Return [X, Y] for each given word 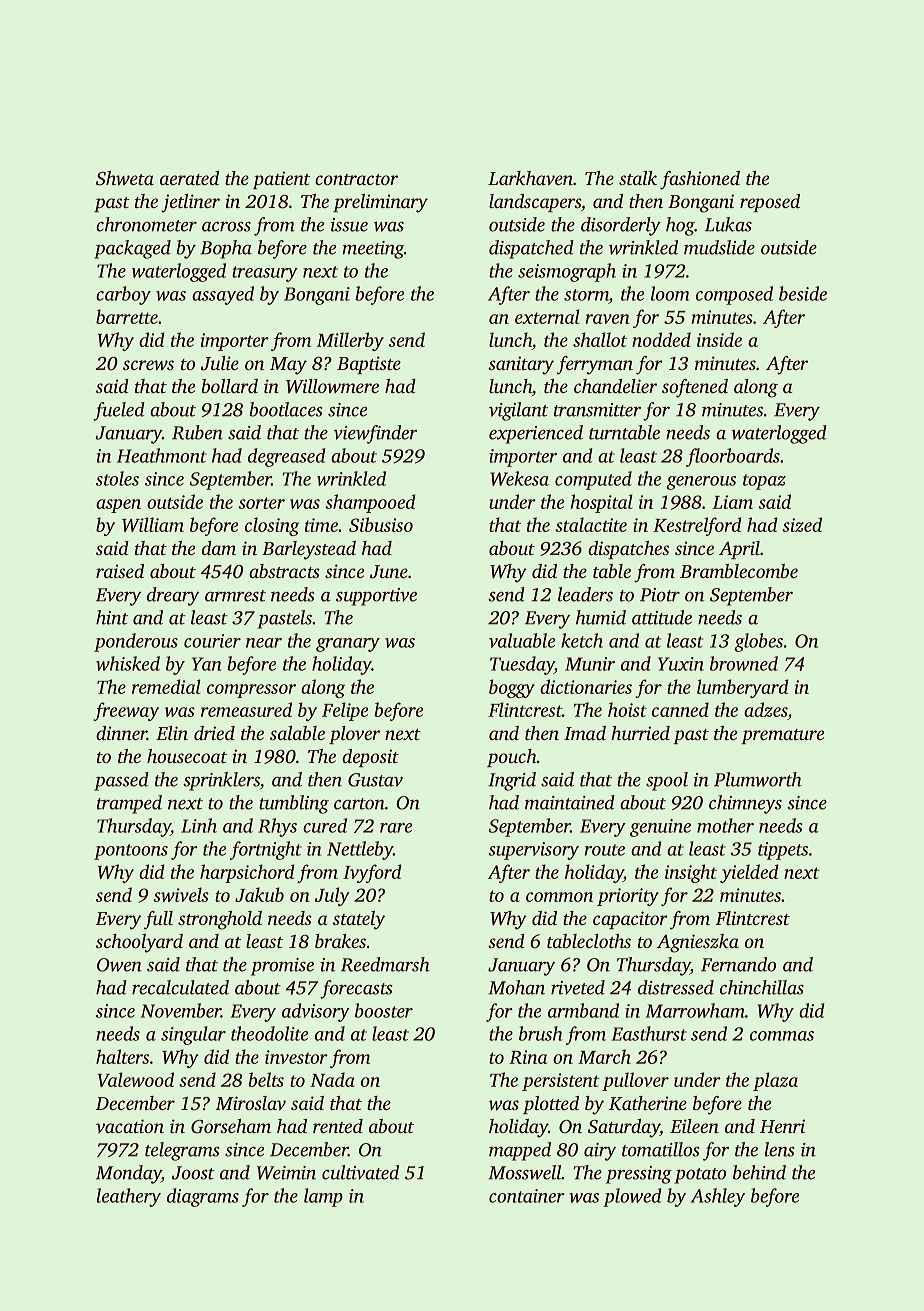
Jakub [259, 894]
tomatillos [661, 1149]
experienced [536, 434]
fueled [119, 411]
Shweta [125, 178]
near [264, 643]
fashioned [700, 180]
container [527, 1196]
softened [695, 388]
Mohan [516, 987]
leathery [129, 1197]
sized [802, 524]
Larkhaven [530, 178]
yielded [749, 873]
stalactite [591, 524]
